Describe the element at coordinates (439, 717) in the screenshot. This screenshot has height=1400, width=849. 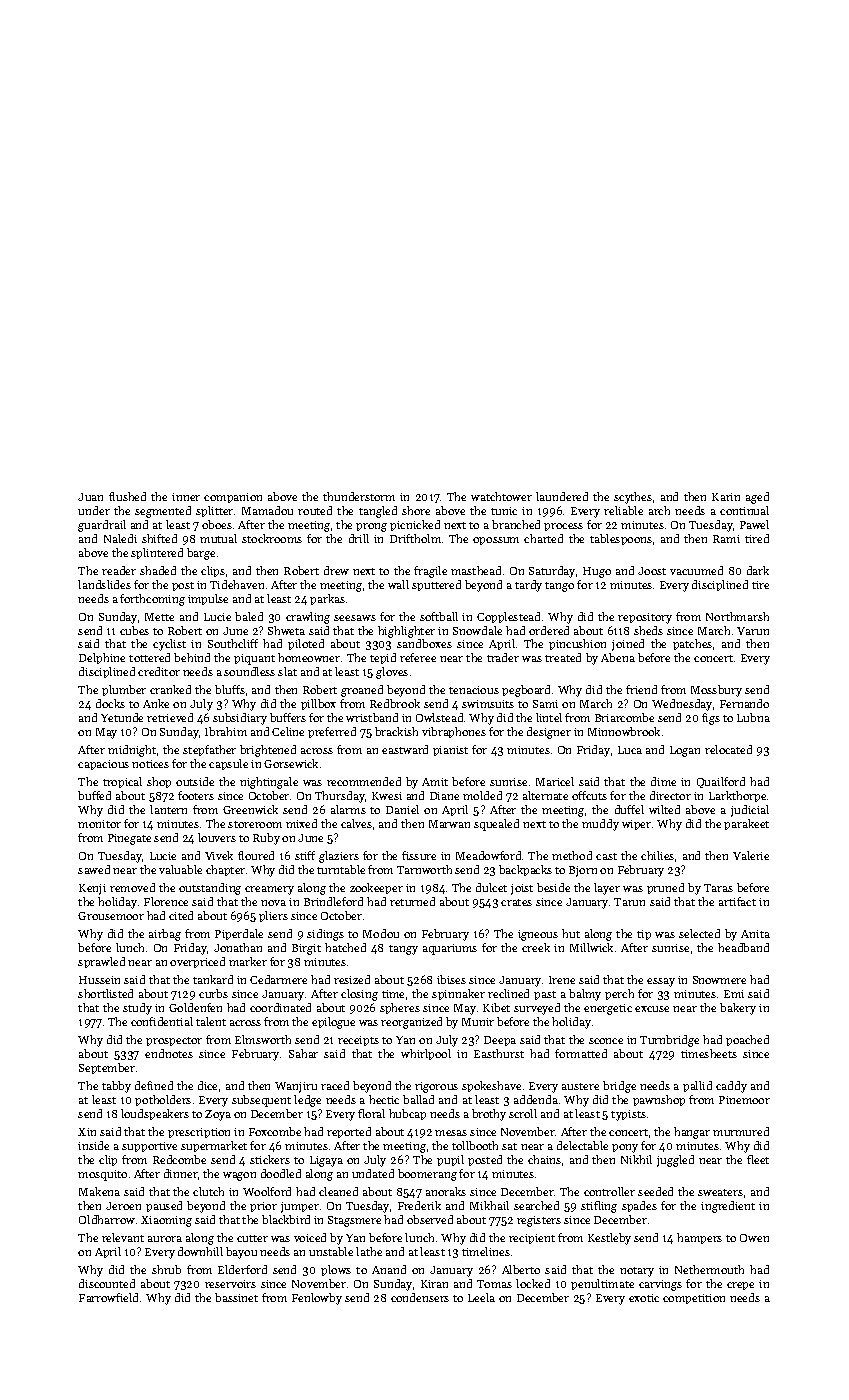
I see `Owlstead` at that location.
